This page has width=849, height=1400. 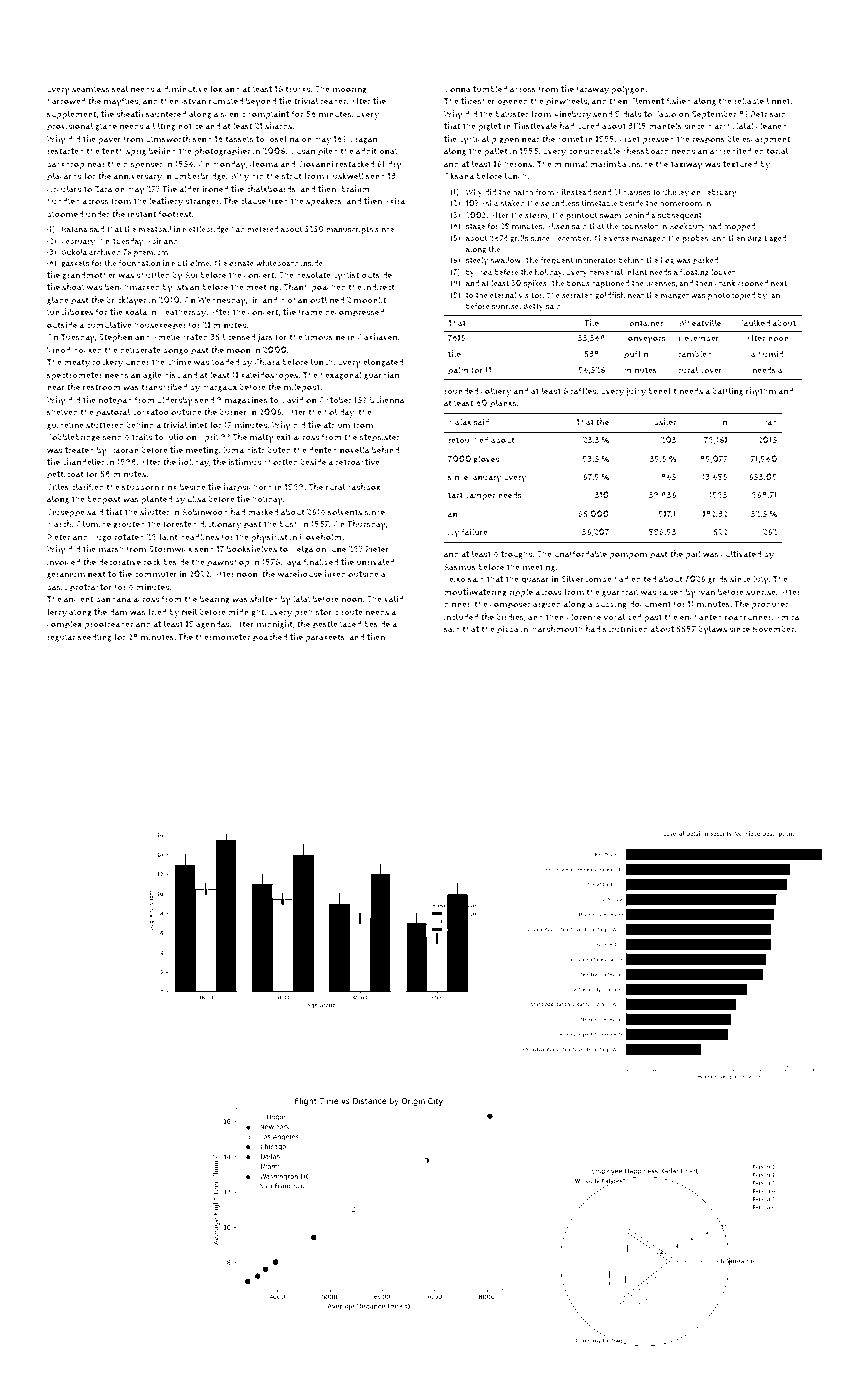 I want to click on Doveholm, so click(x=321, y=537).
